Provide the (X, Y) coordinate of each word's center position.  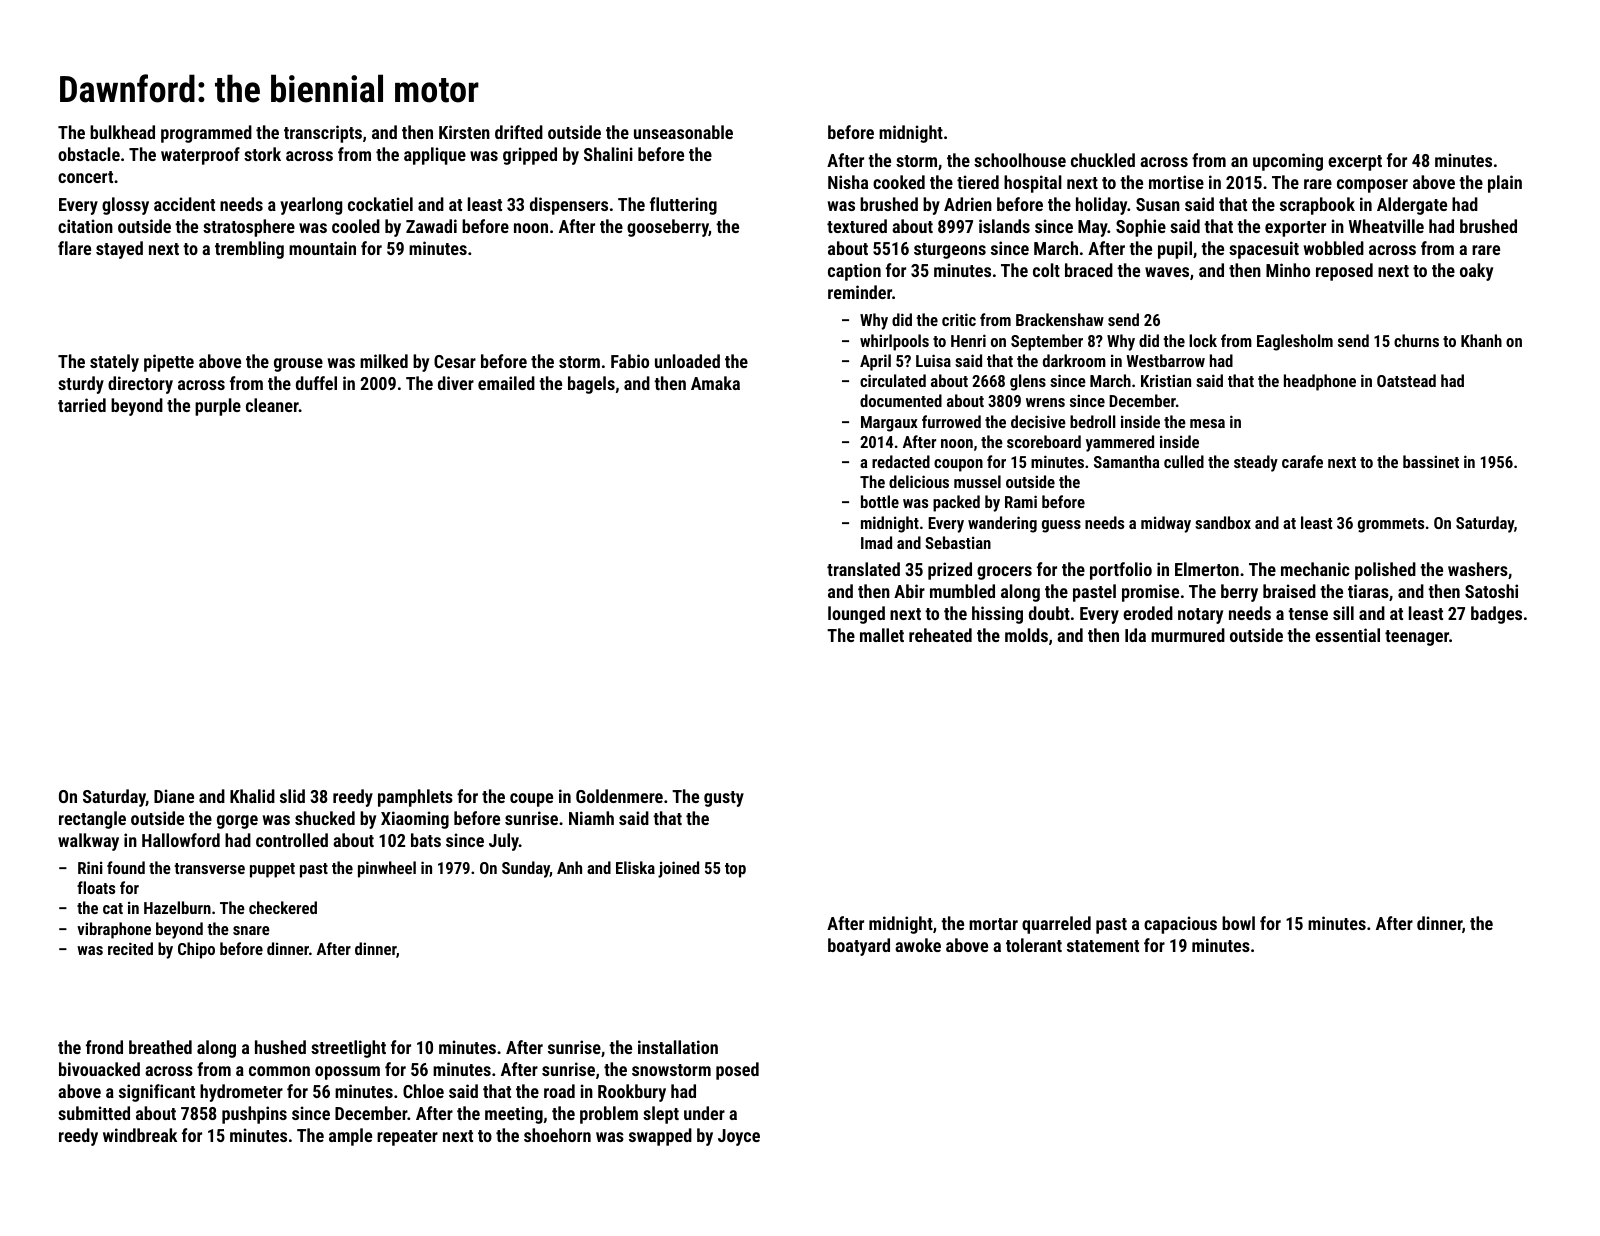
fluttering (683, 206)
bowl (1238, 923)
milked (384, 361)
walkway (88, 842)
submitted (94, 1113)
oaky (1476, 272)
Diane (174, 796)
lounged (856, 615)
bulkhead (122, 132)
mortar (993, 924)
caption (854, 272)
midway (1166, 524)
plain (1505, 184)
